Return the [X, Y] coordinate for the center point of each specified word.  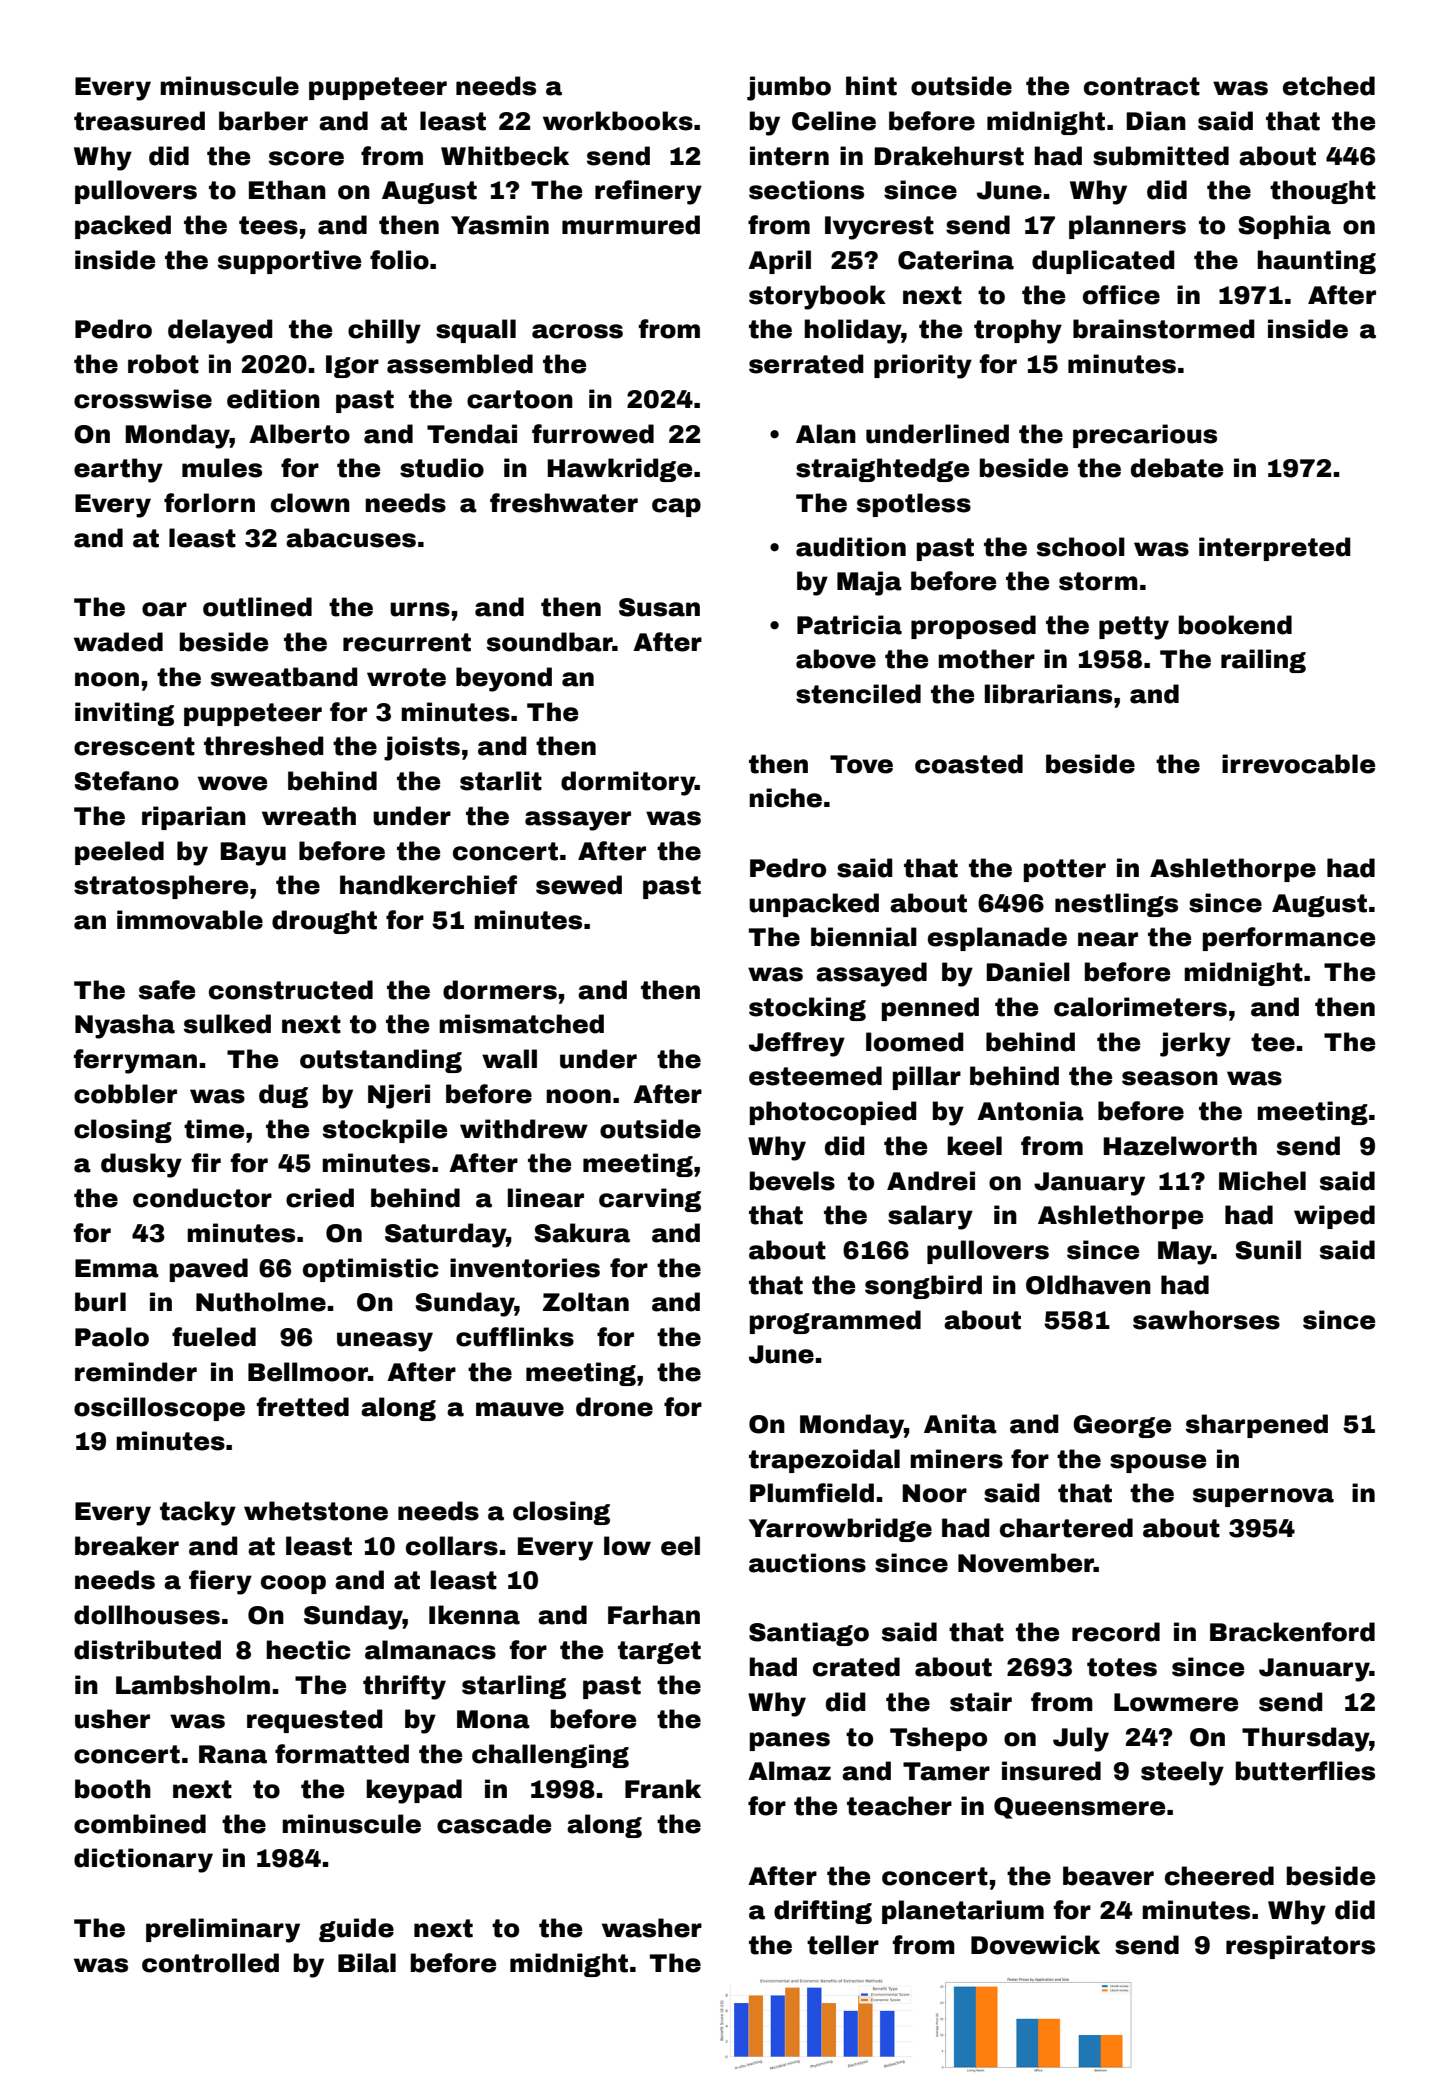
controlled [210, 1963]
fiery [220, 1582]
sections [806, 190]
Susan [659, 607]
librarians [1048, 694]
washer [652, 1928]
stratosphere [161, 887]
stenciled [858, 694]
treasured [139, 121]
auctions [807, 1563]
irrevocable [1298, 764]
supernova [1263, 1497]
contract [1142, 86]
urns [420, 609]
